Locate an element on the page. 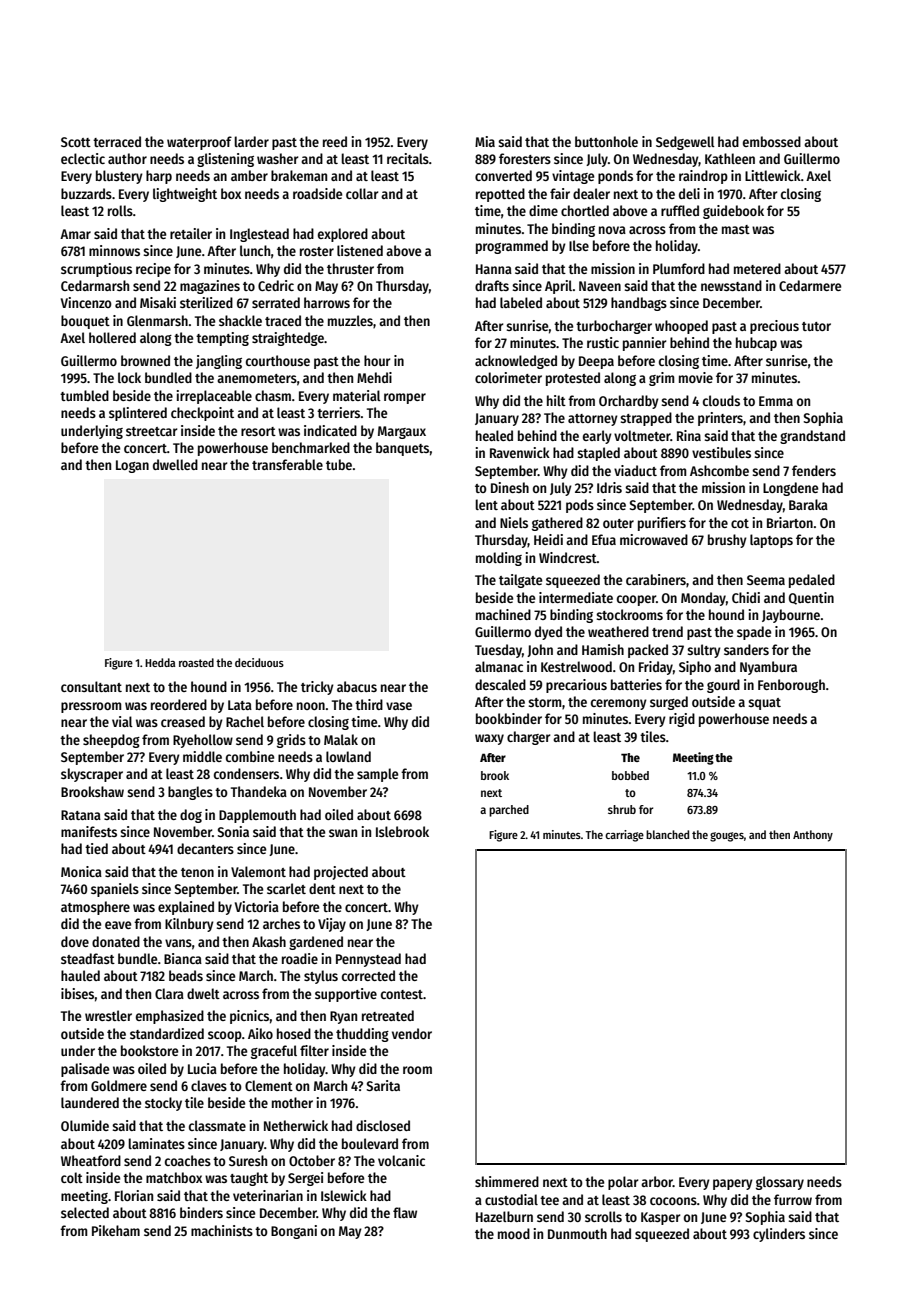 This page has width=908, height=1316. waterproof is located at coordinates (199, 143).
